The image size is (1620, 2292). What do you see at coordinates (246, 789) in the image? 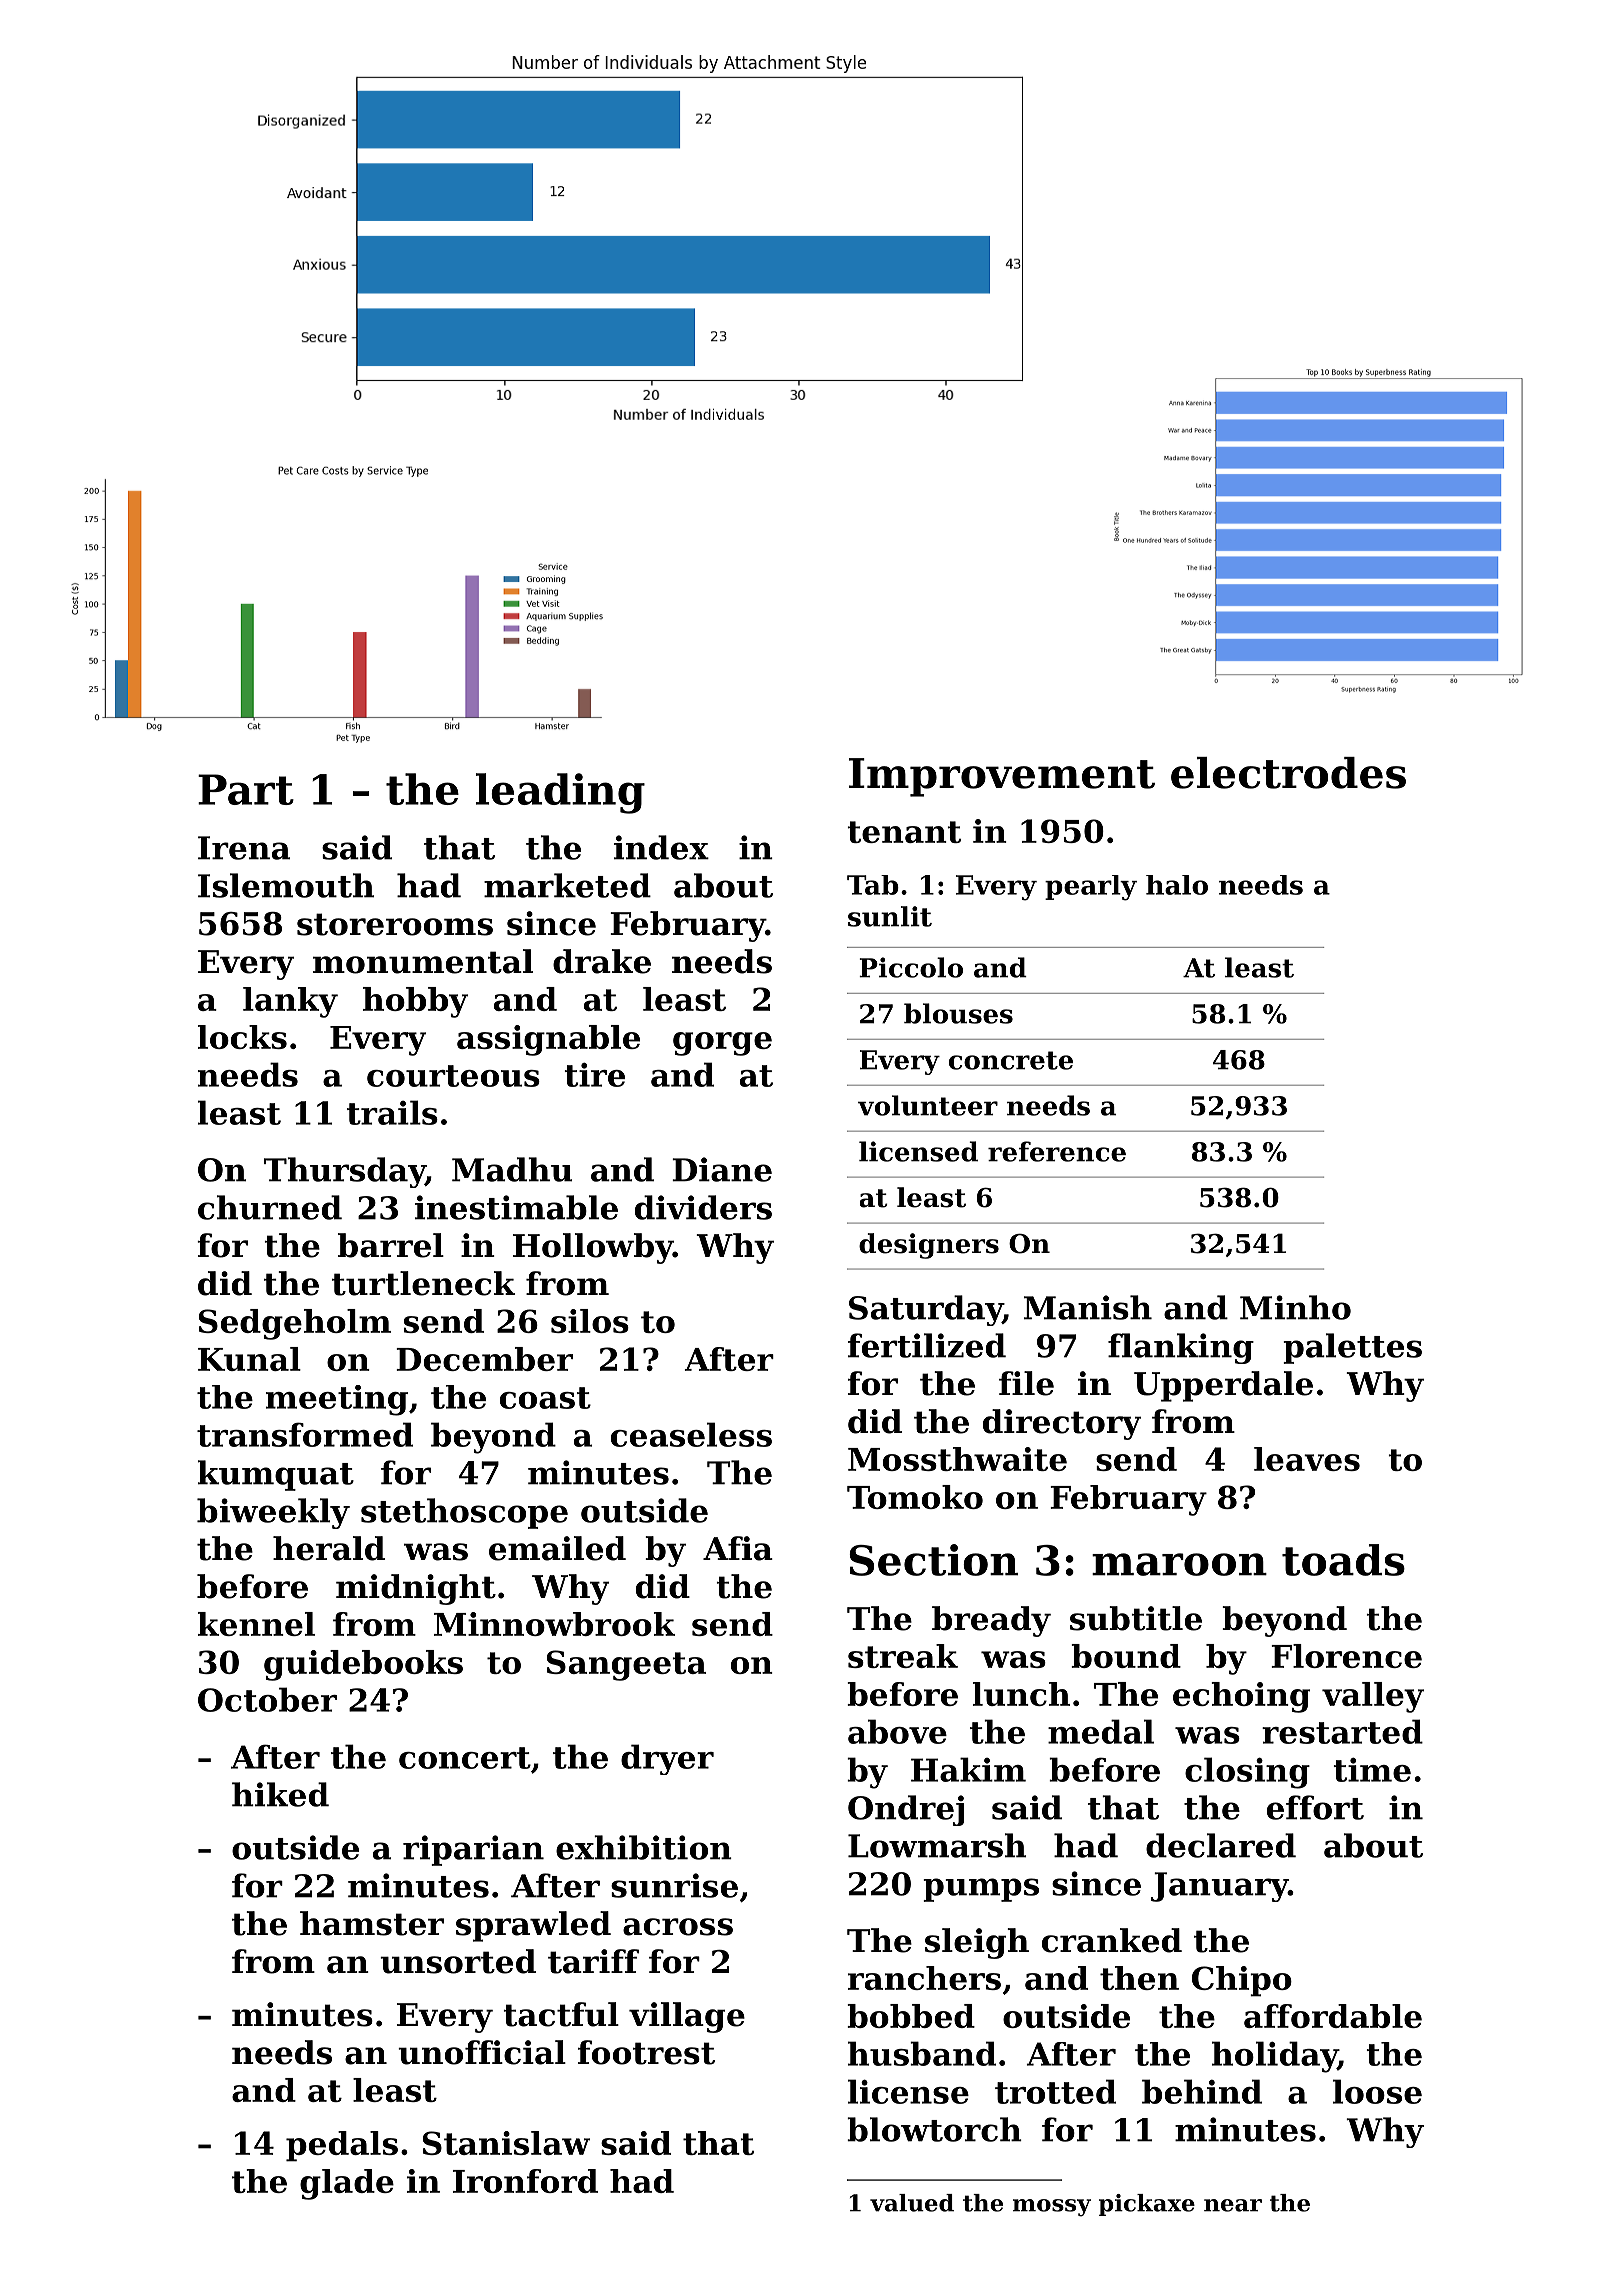
I see `Part` at bounding box center [246, 789].
